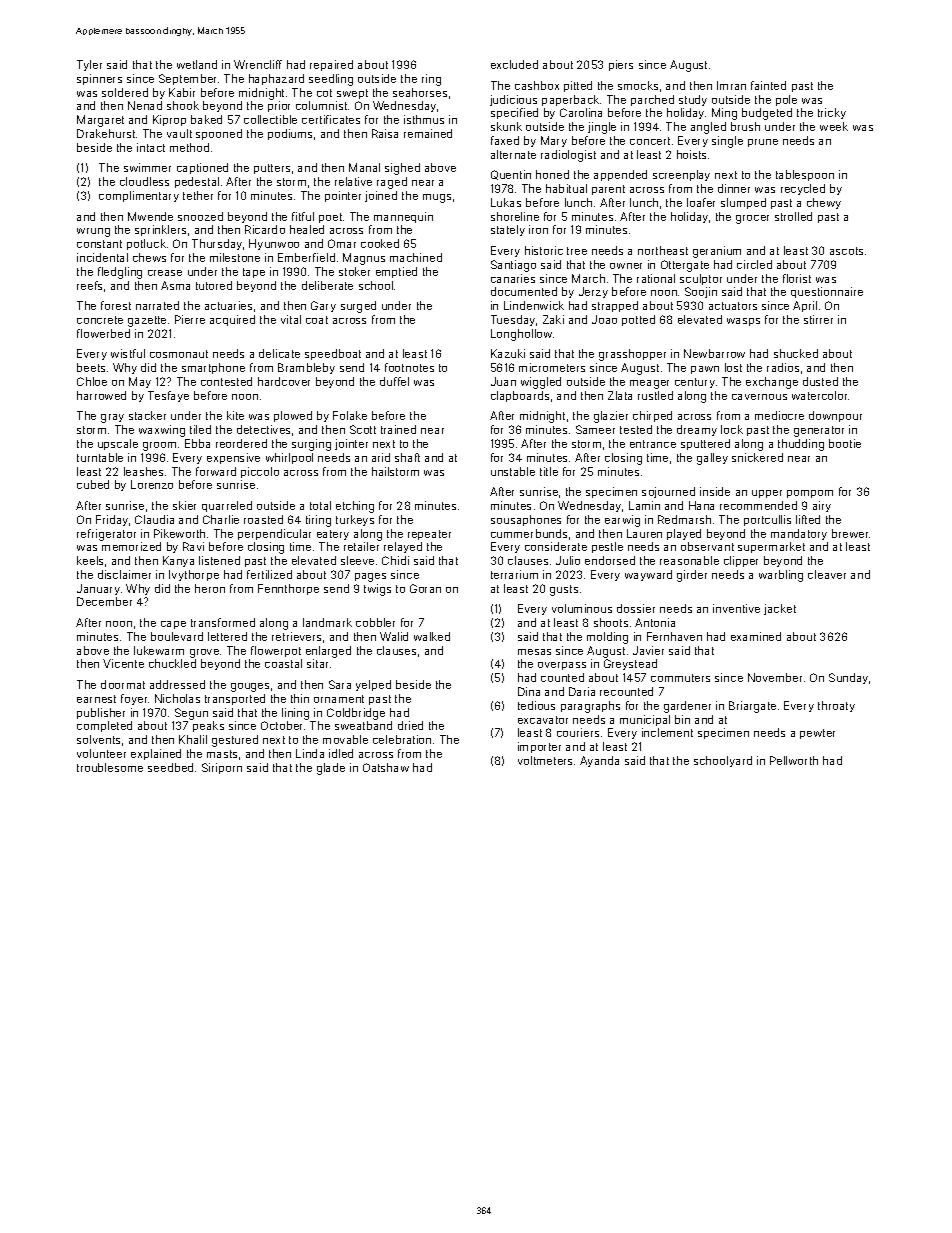 The width and height of the screenshot is (952, 1233). What do you see at coordinates (820, 381) in the screenshot?
I see `dusted` at bounding box center [820, 381].
